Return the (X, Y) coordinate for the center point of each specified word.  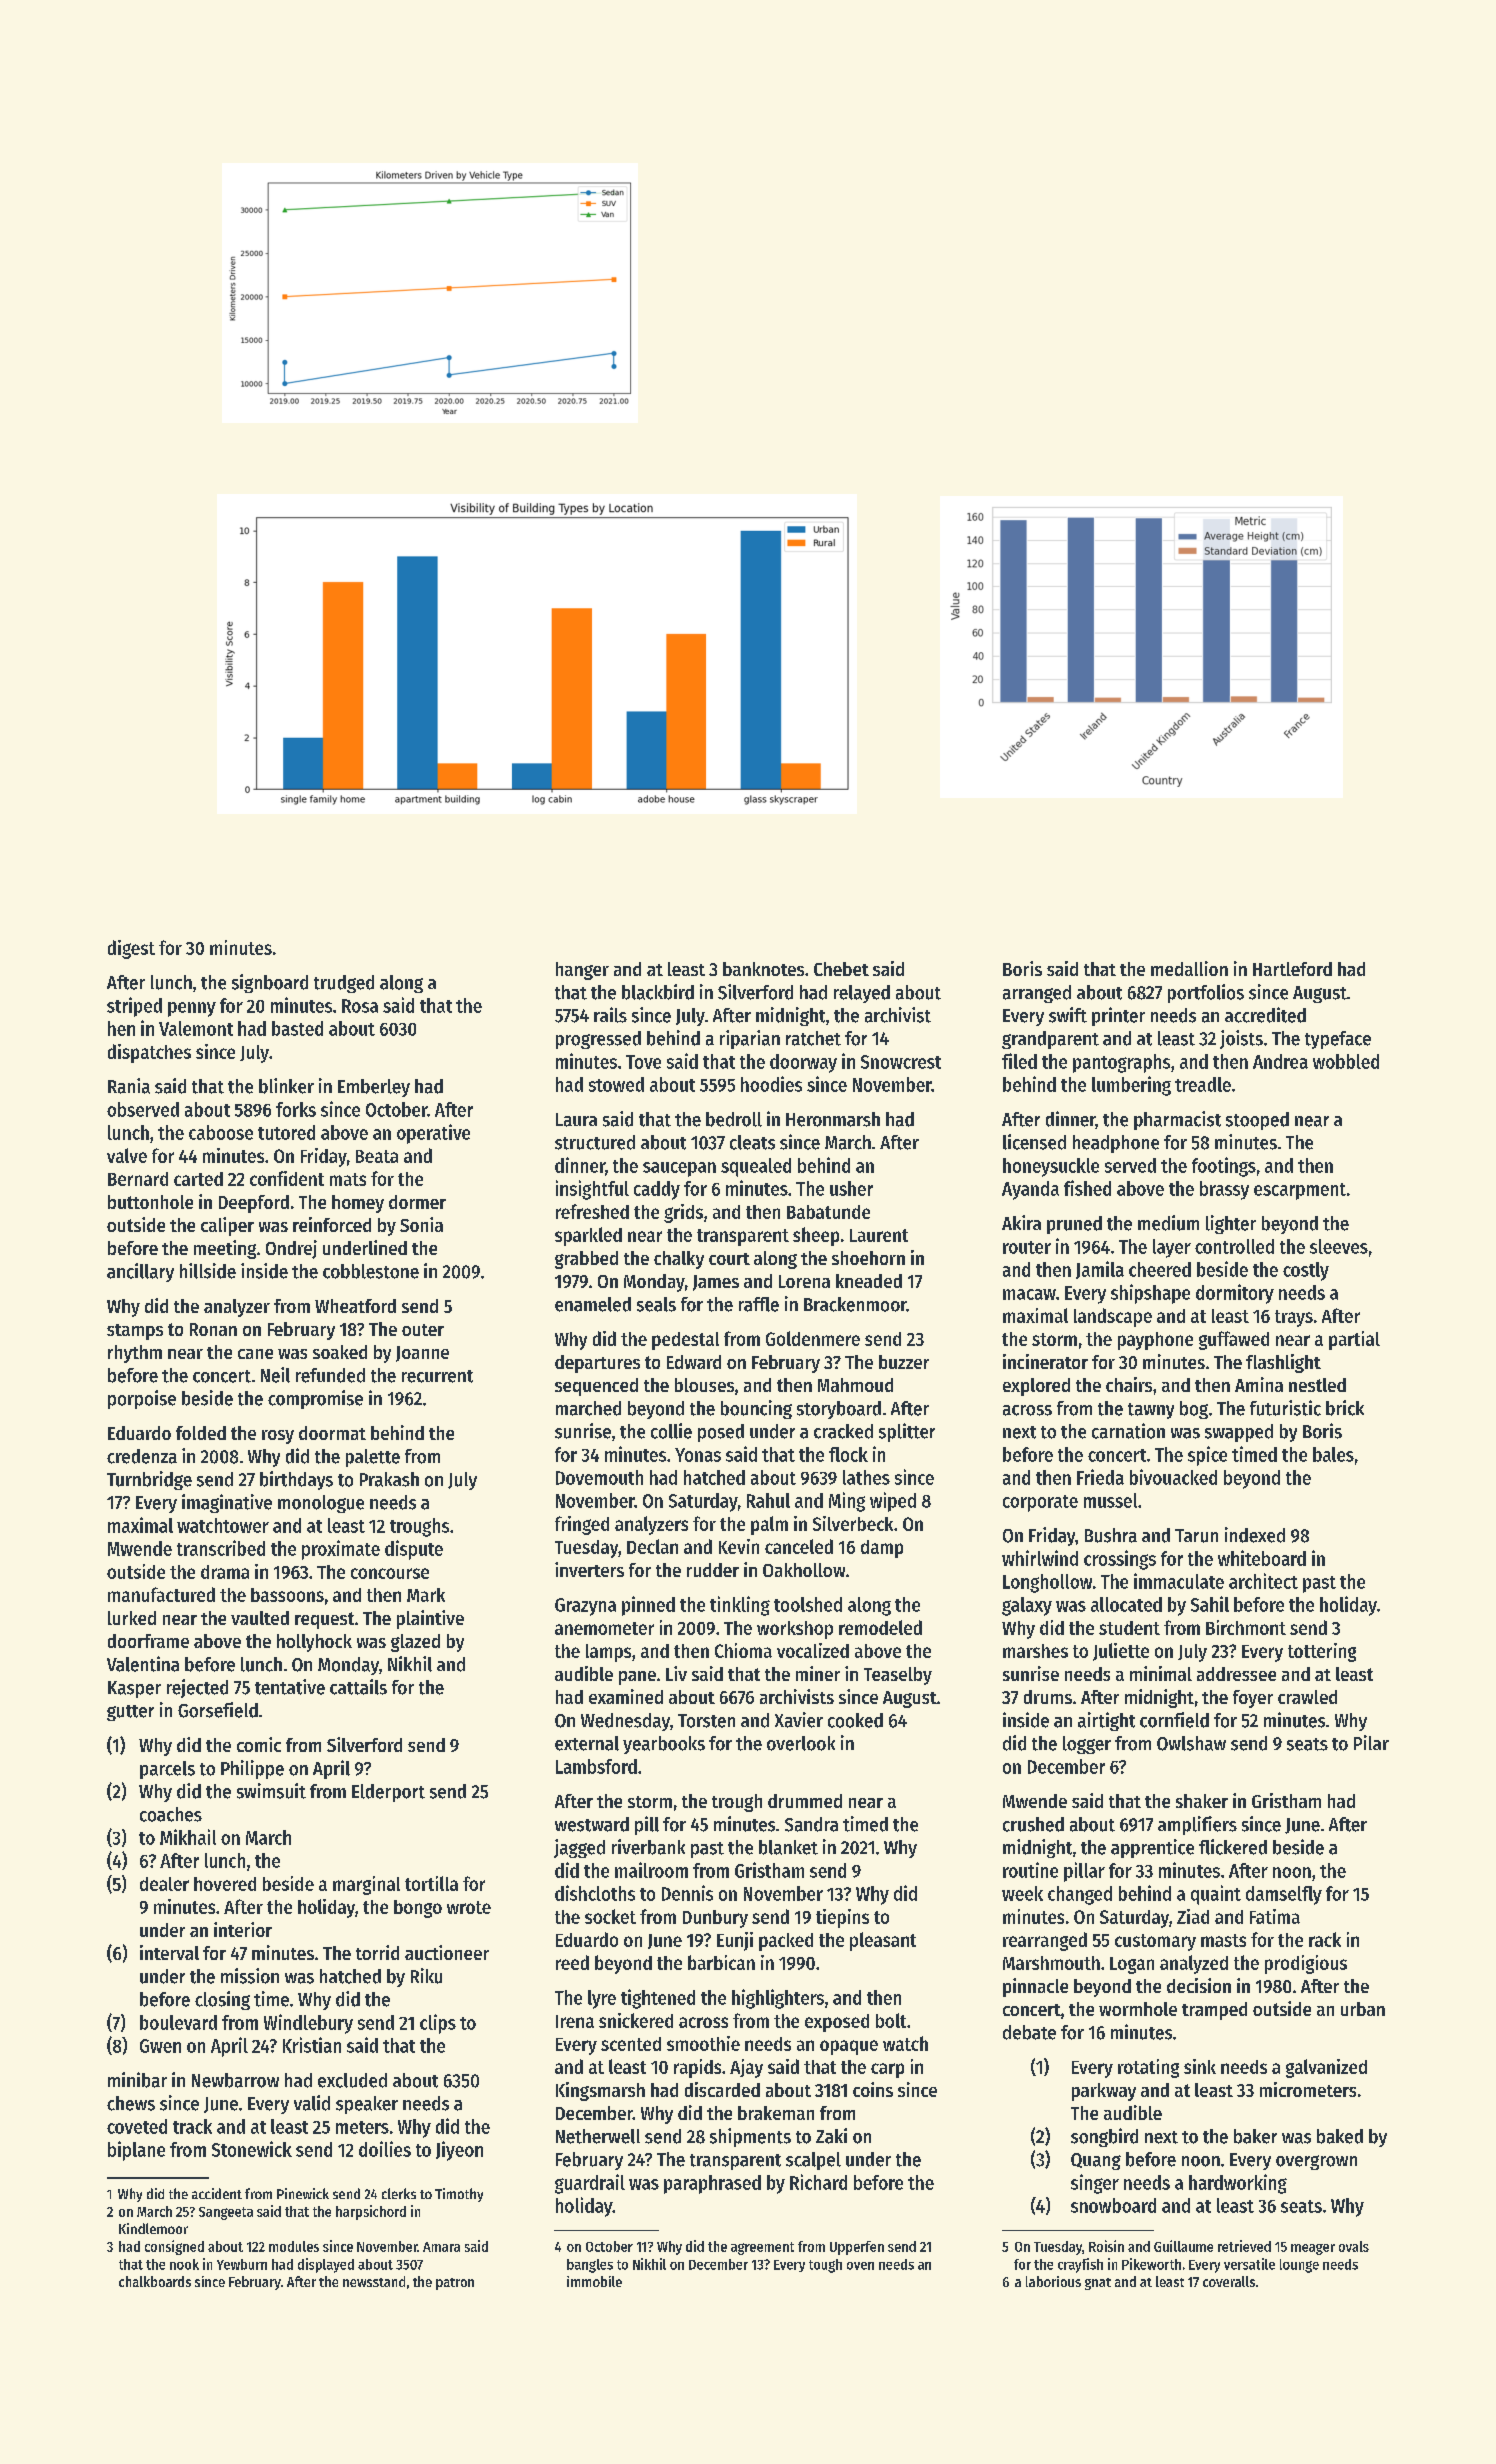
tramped (1214, 2011)
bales (1333, 1454)
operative (433, 1134)
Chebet (841, 969)
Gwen (160, 2046)
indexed (1255, 1535)
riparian (750, 1039)
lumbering (1131, 1086)
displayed (326, 2265)
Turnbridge (149, 1480)
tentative (290, 1687)
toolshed (808, 1604)
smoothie (703, 2043)
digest (131, 949)
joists (1241, 1039)
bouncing (756, 1409)
